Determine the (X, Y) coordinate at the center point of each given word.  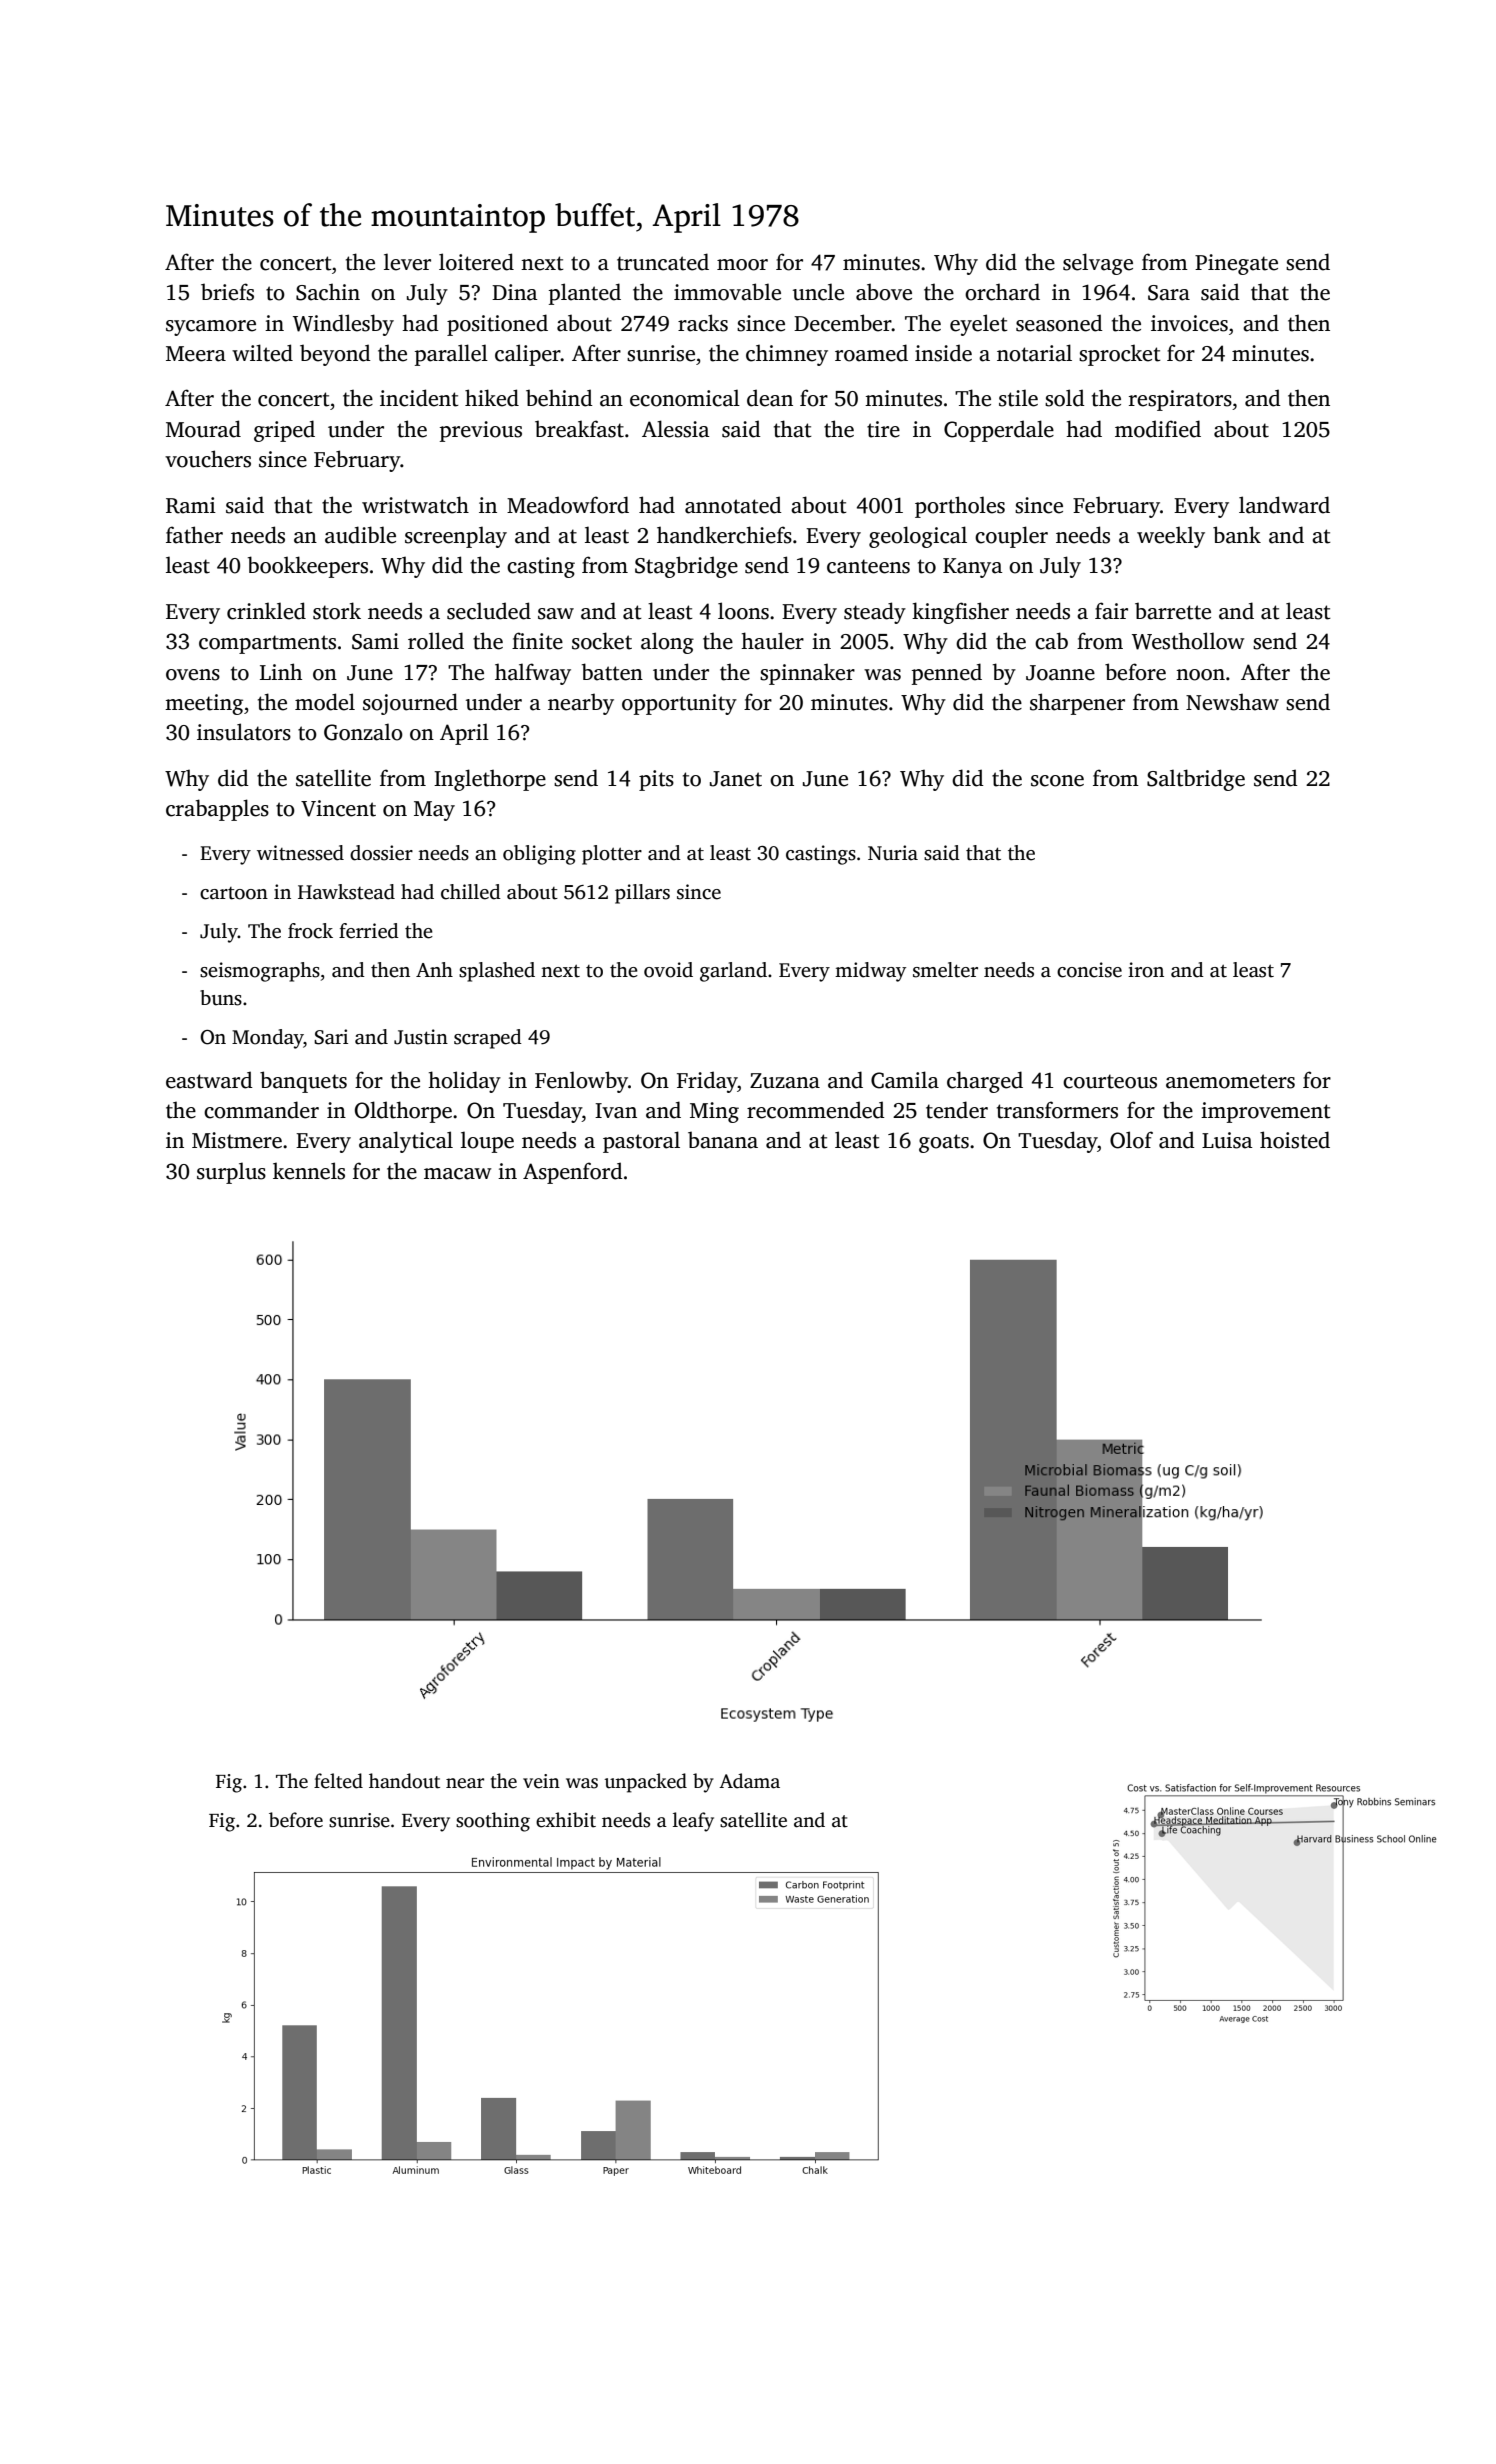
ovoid (668, 970)
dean (770, 398)
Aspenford (573, 1173)
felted (338, 1781)
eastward (209, 1080)
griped (284, 431)
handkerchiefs (724, 535)
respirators (1180, 400)
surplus (231, 1173)
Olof (1131, 1140)
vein (541, 1781)
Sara (1169, 293)
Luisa (1227, 1140)
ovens (193, 675)
